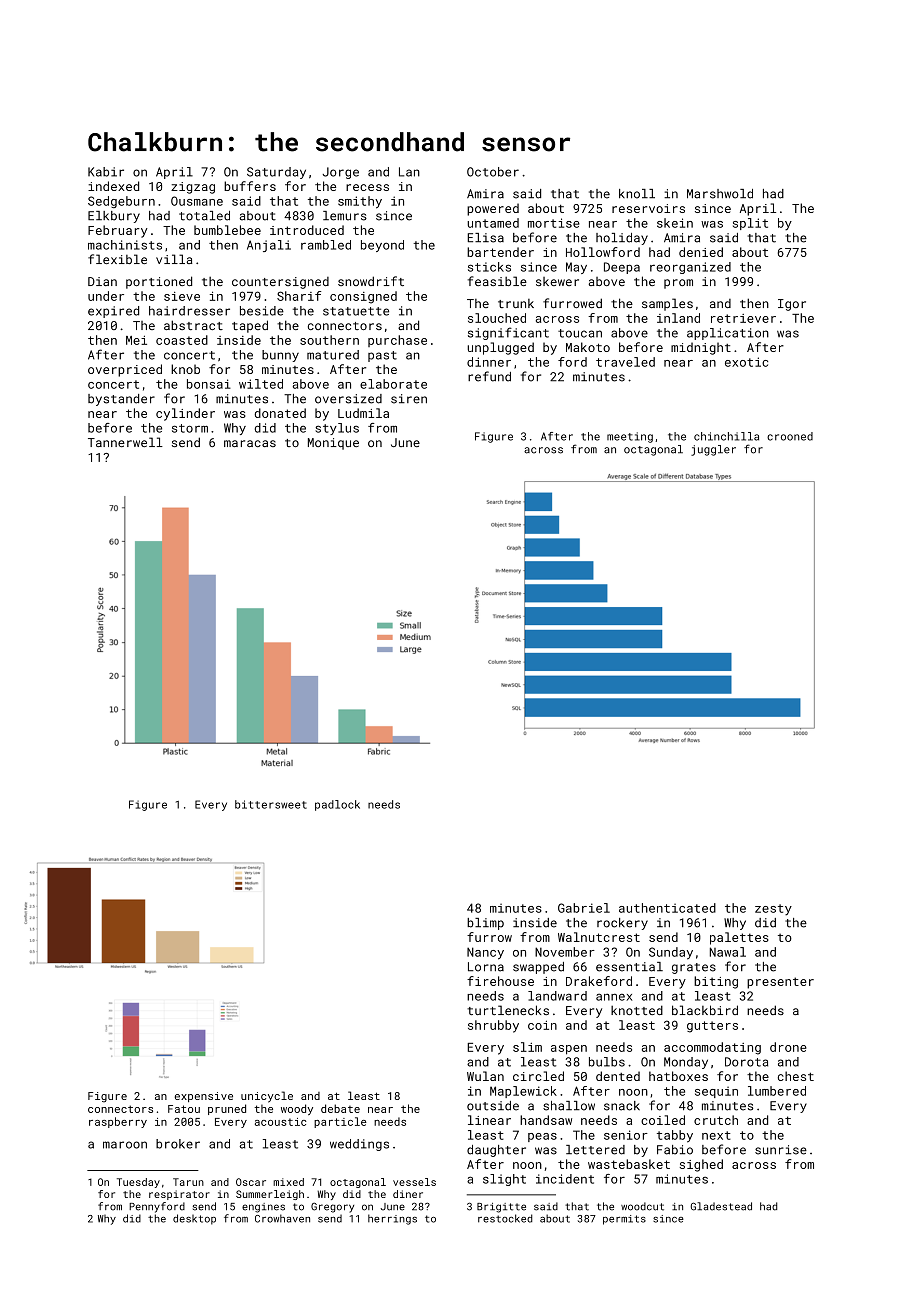 The image size is (908, 1316). I want to click on beyond, so click(382, 246).
